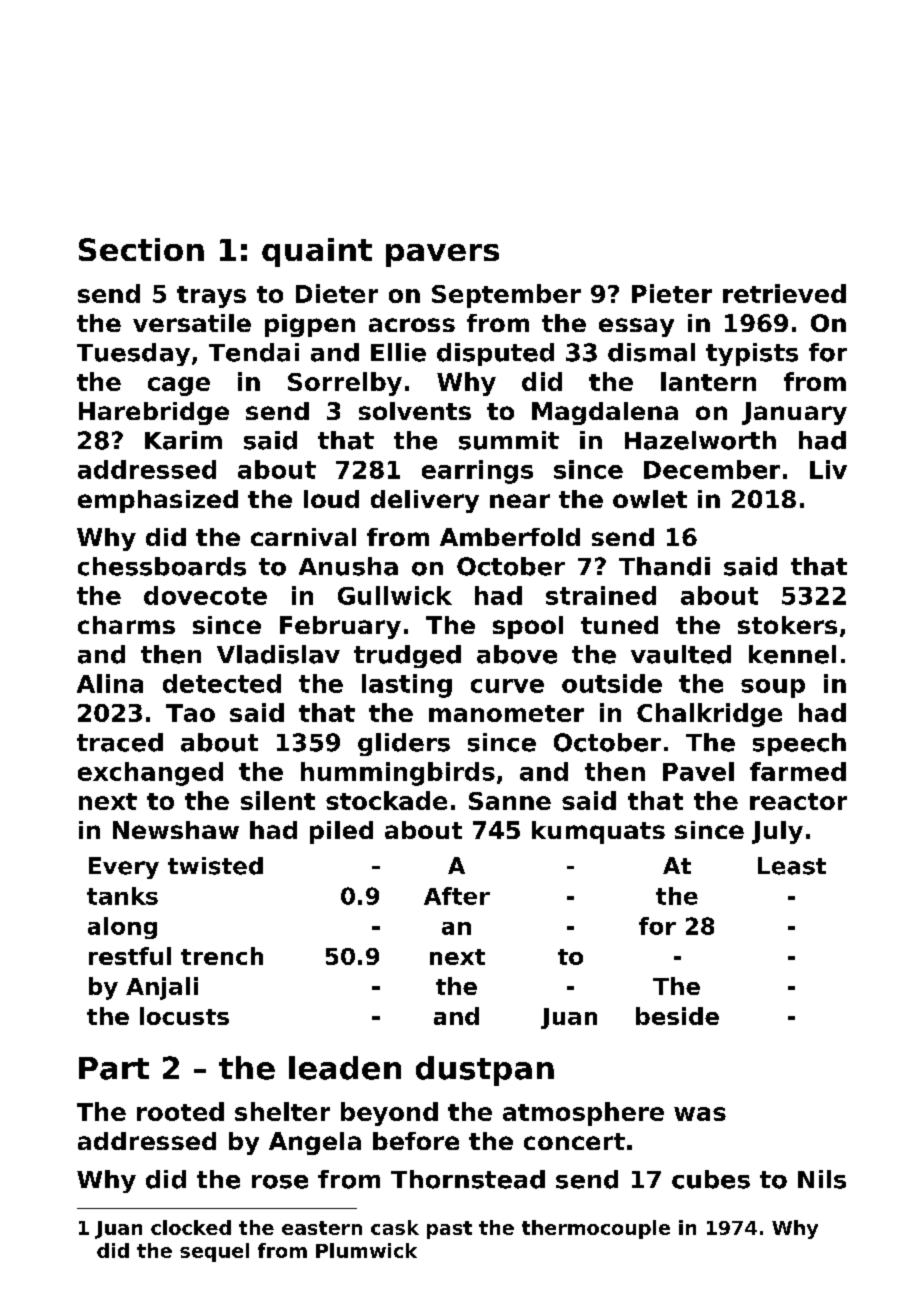 Image resolution: width=924 pixels, height=1311 pixels. Describe the element at coordinates (672, 293) in the screenshot. I see `Pieter` at that location.
